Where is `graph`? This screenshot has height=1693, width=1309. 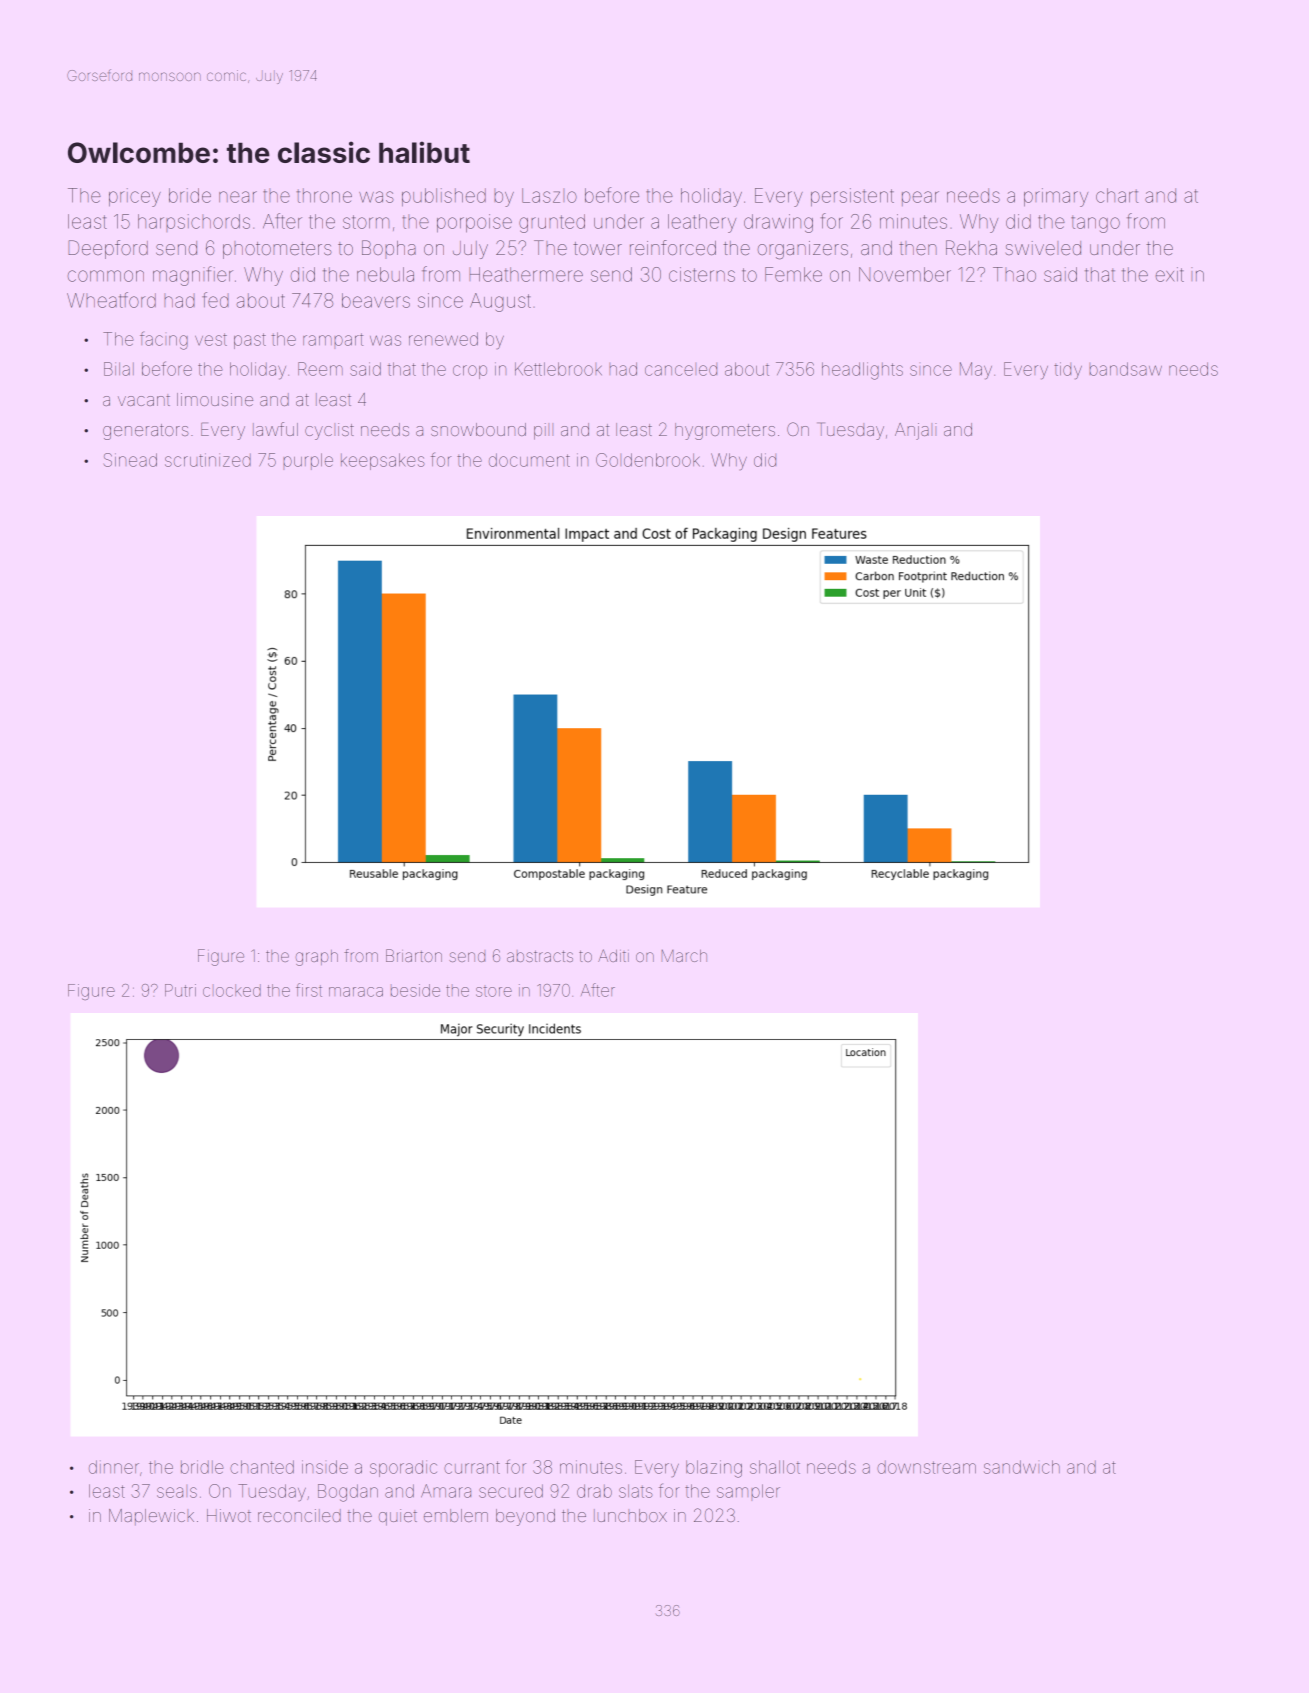 graph is located at coordinates (317, 958).
